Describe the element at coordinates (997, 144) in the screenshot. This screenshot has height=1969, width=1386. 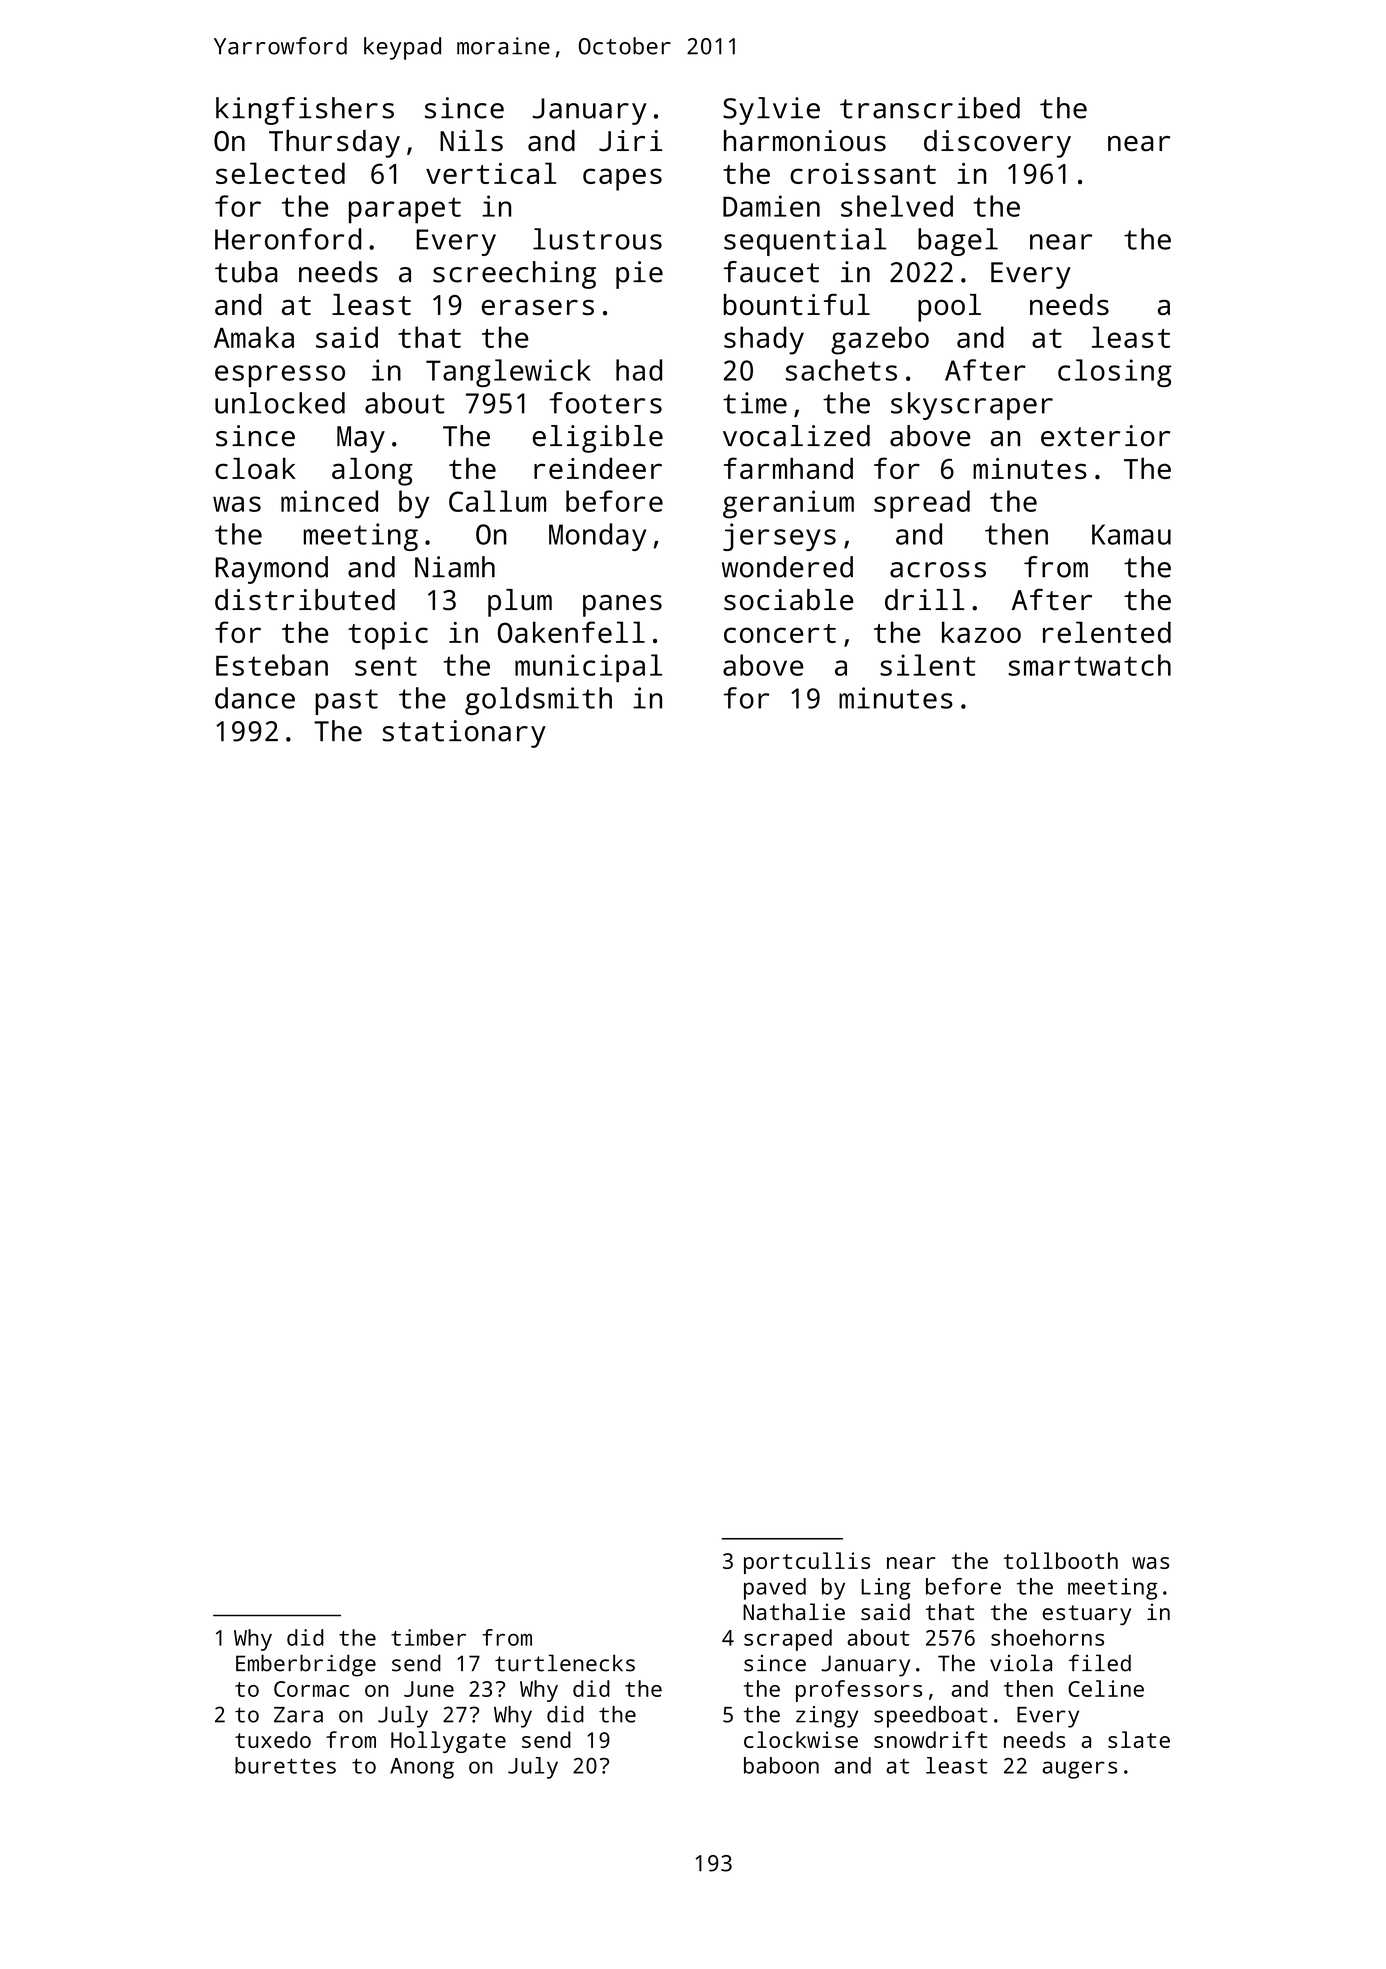
I see `discovery` at that location.
